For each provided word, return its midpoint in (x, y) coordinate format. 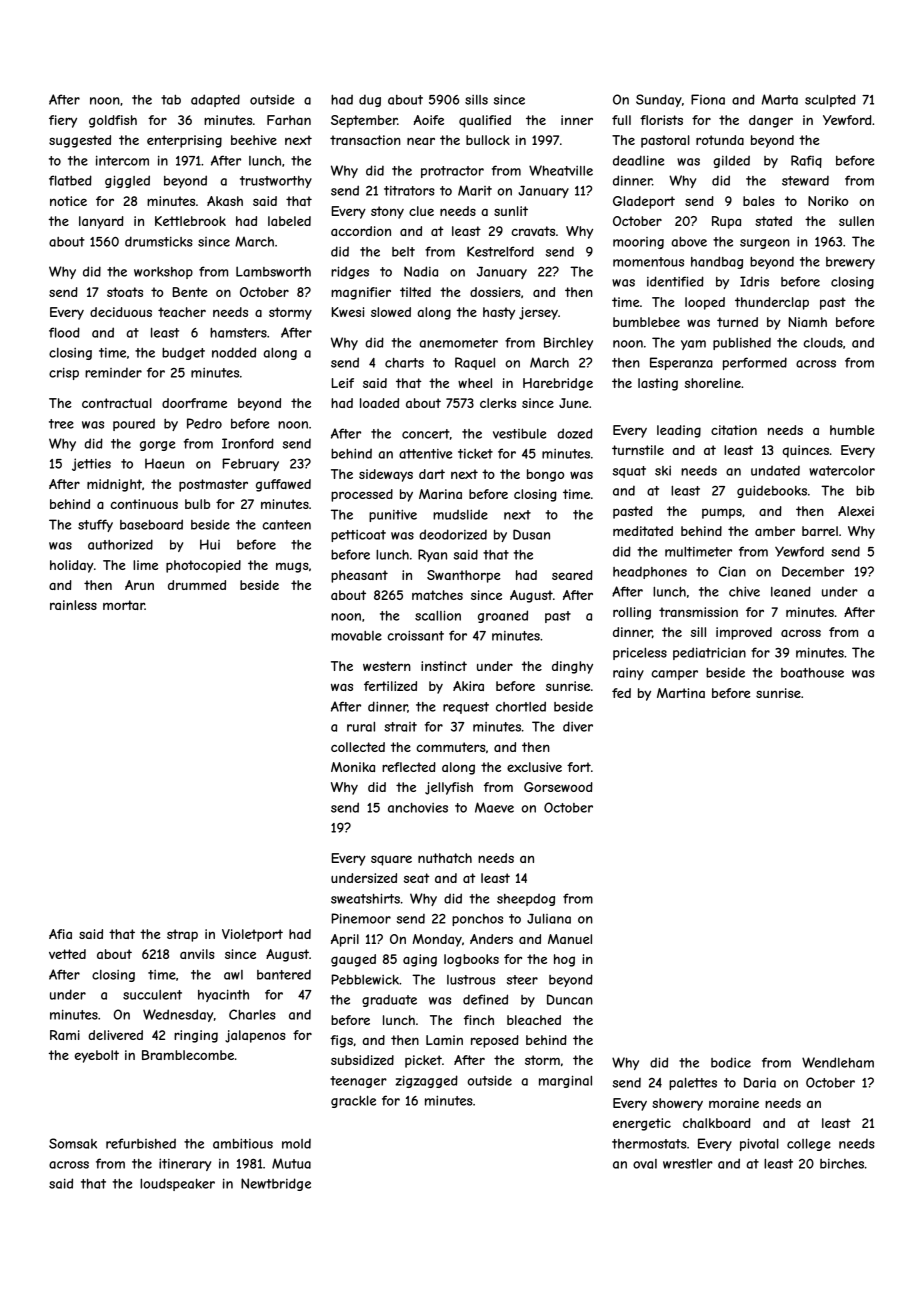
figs (341, 1041)
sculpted (830, 100)
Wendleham (838, 1062)
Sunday (659, 100)
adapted (215, 100)
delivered (115, 1035)
